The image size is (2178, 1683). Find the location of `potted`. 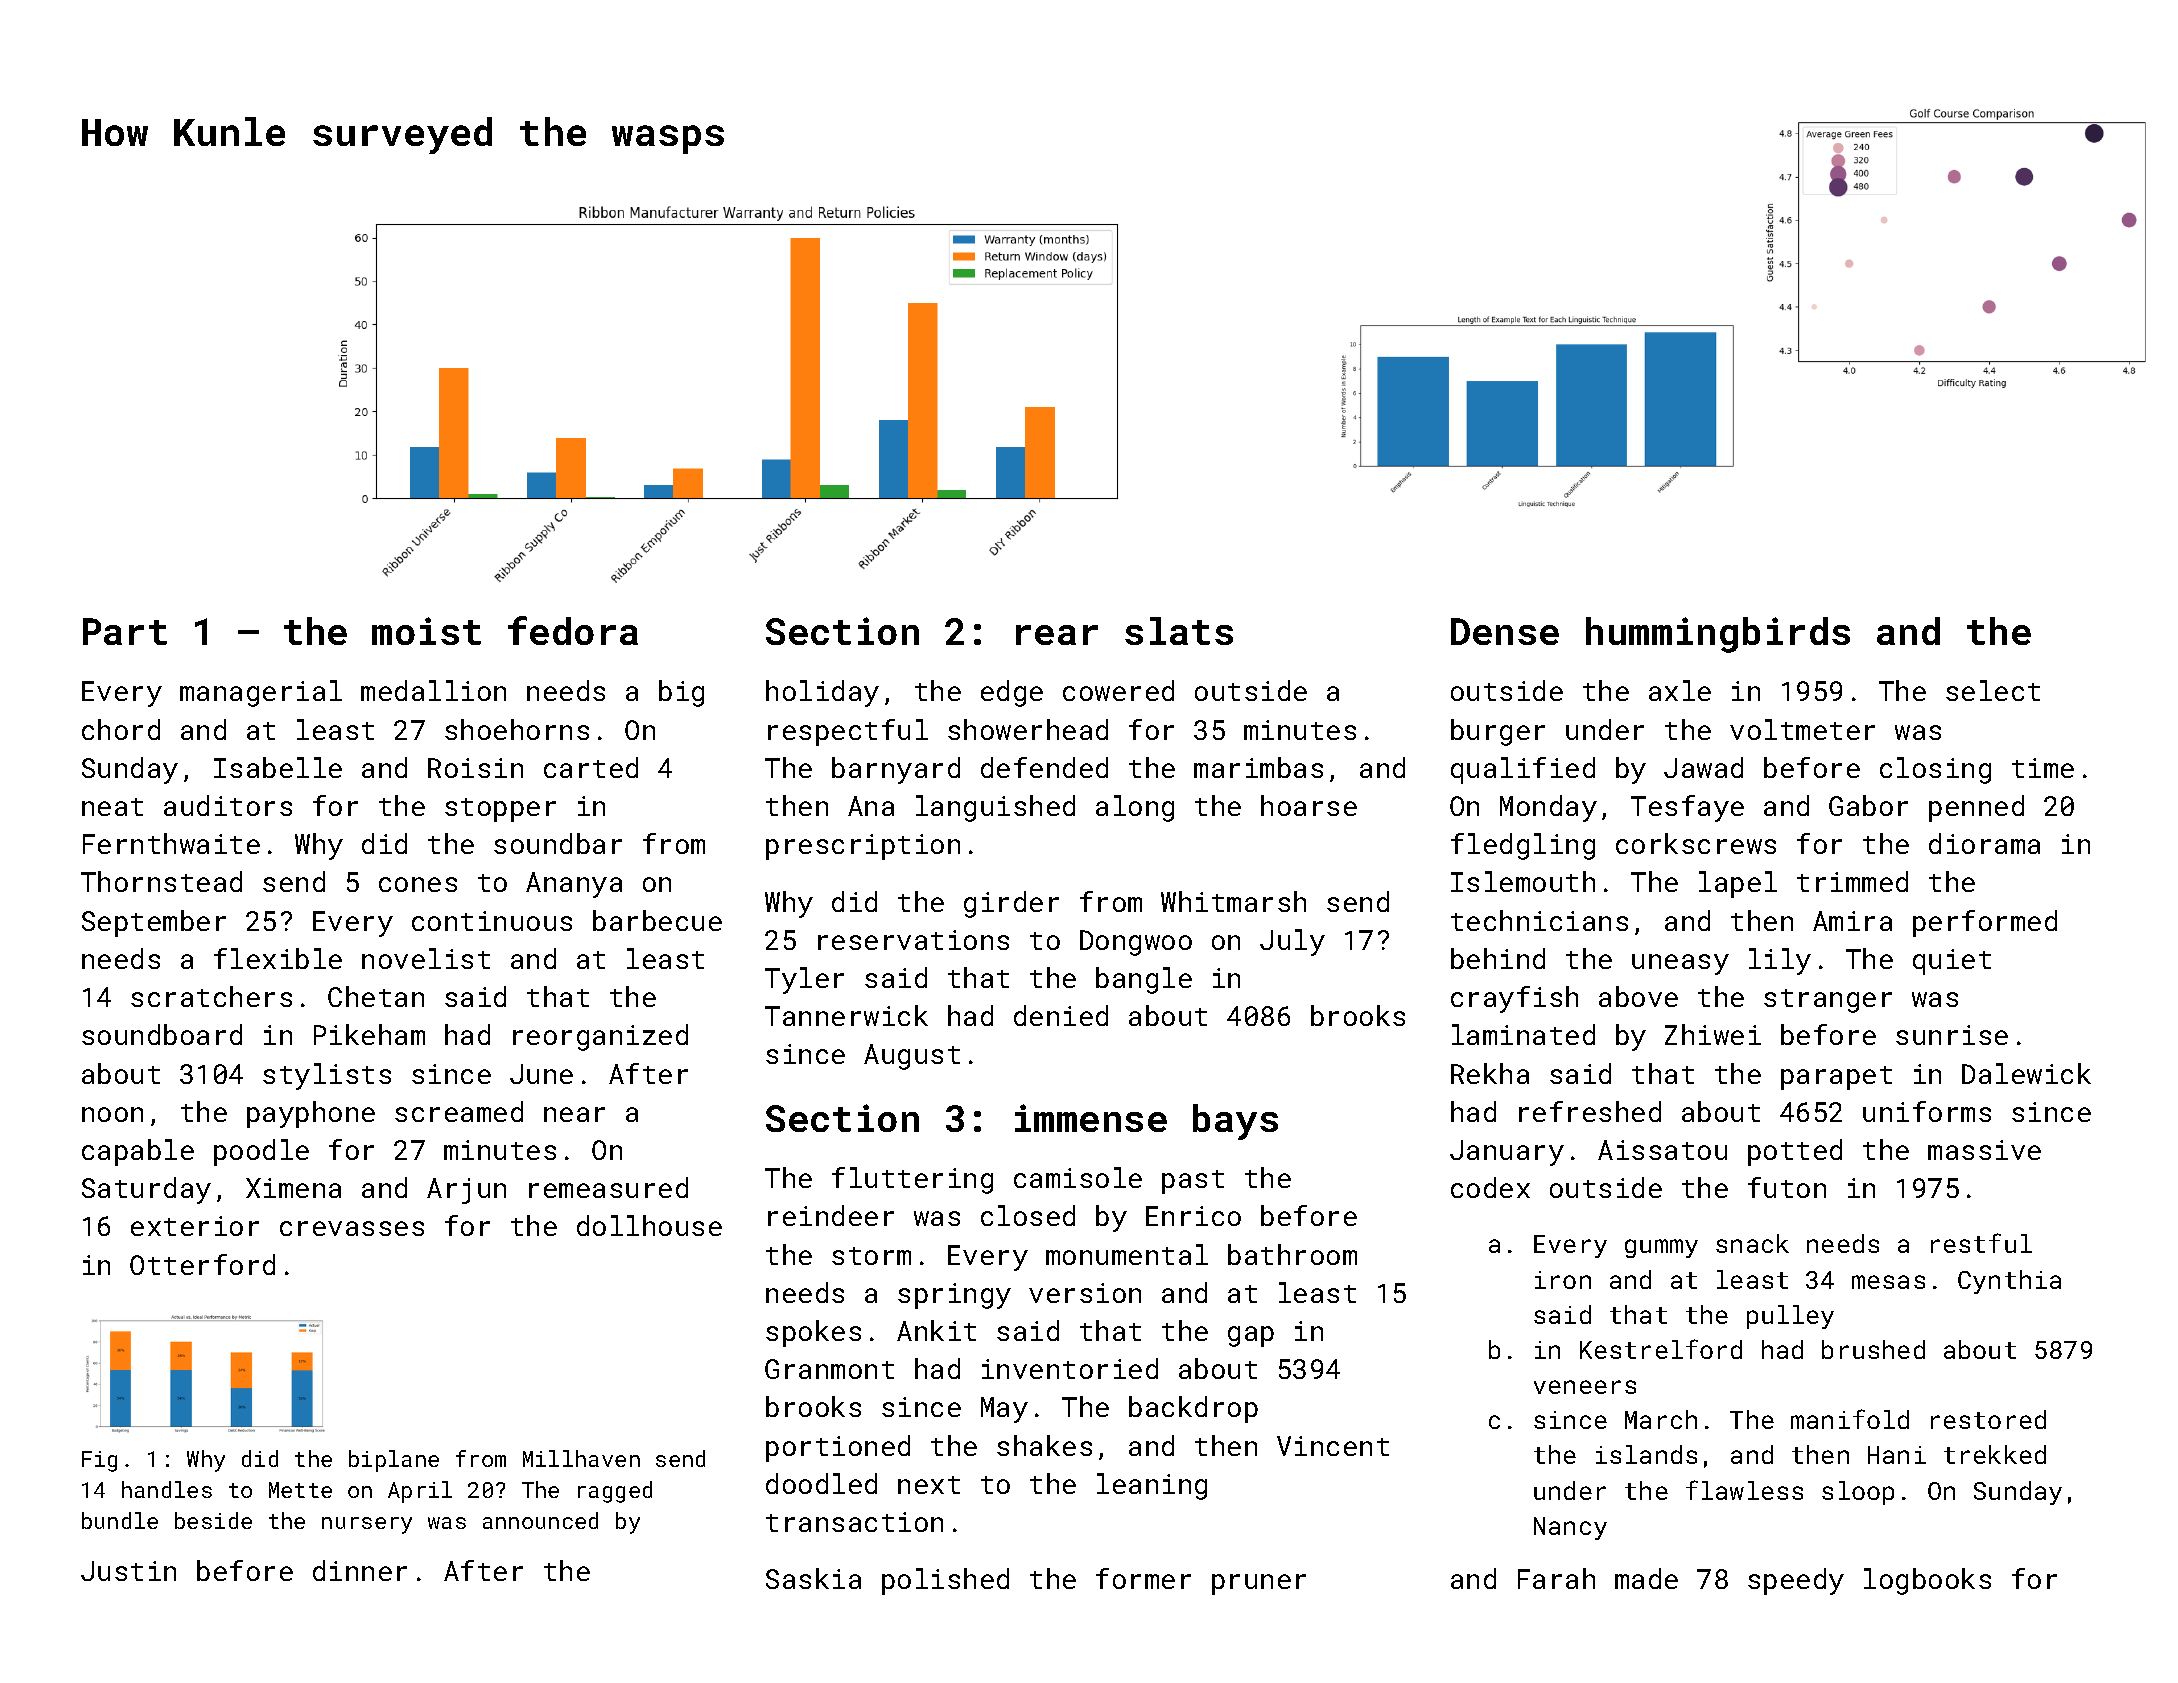

potted is located at coordinates (1795, 1152).
